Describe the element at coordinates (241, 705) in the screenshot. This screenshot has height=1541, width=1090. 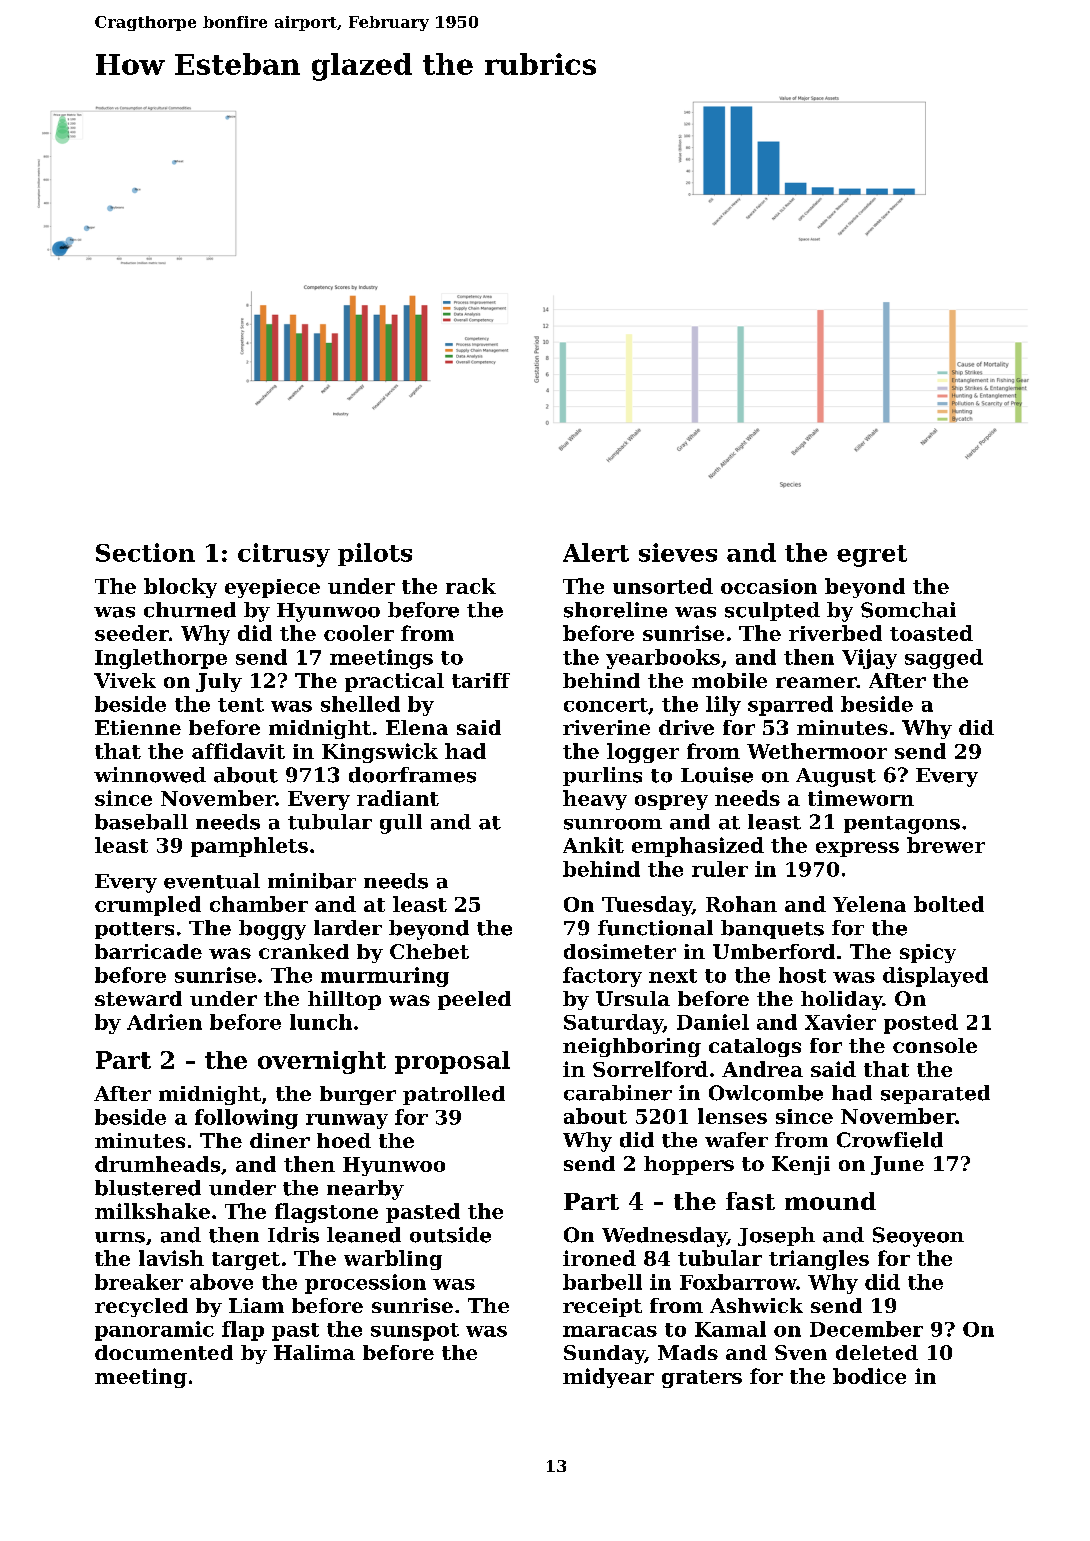
I see `tent` at that location.
